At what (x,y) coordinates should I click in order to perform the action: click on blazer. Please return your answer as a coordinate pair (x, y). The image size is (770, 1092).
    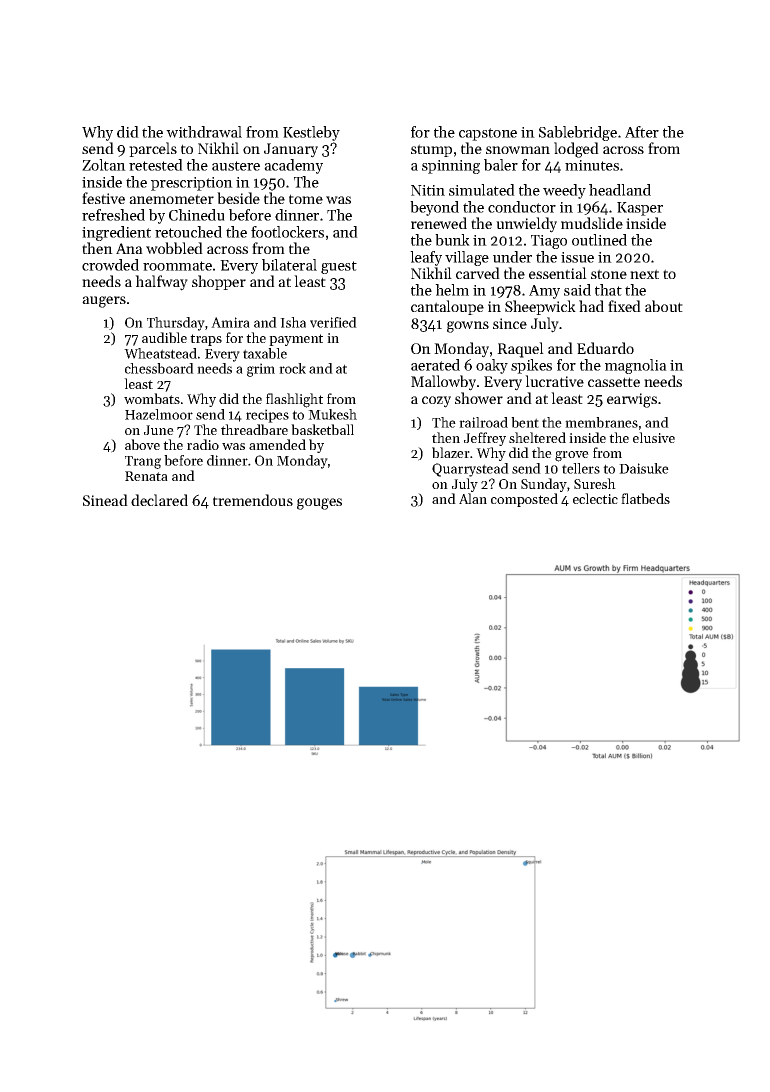
    Looking at the image, I should click on (451, 452).
